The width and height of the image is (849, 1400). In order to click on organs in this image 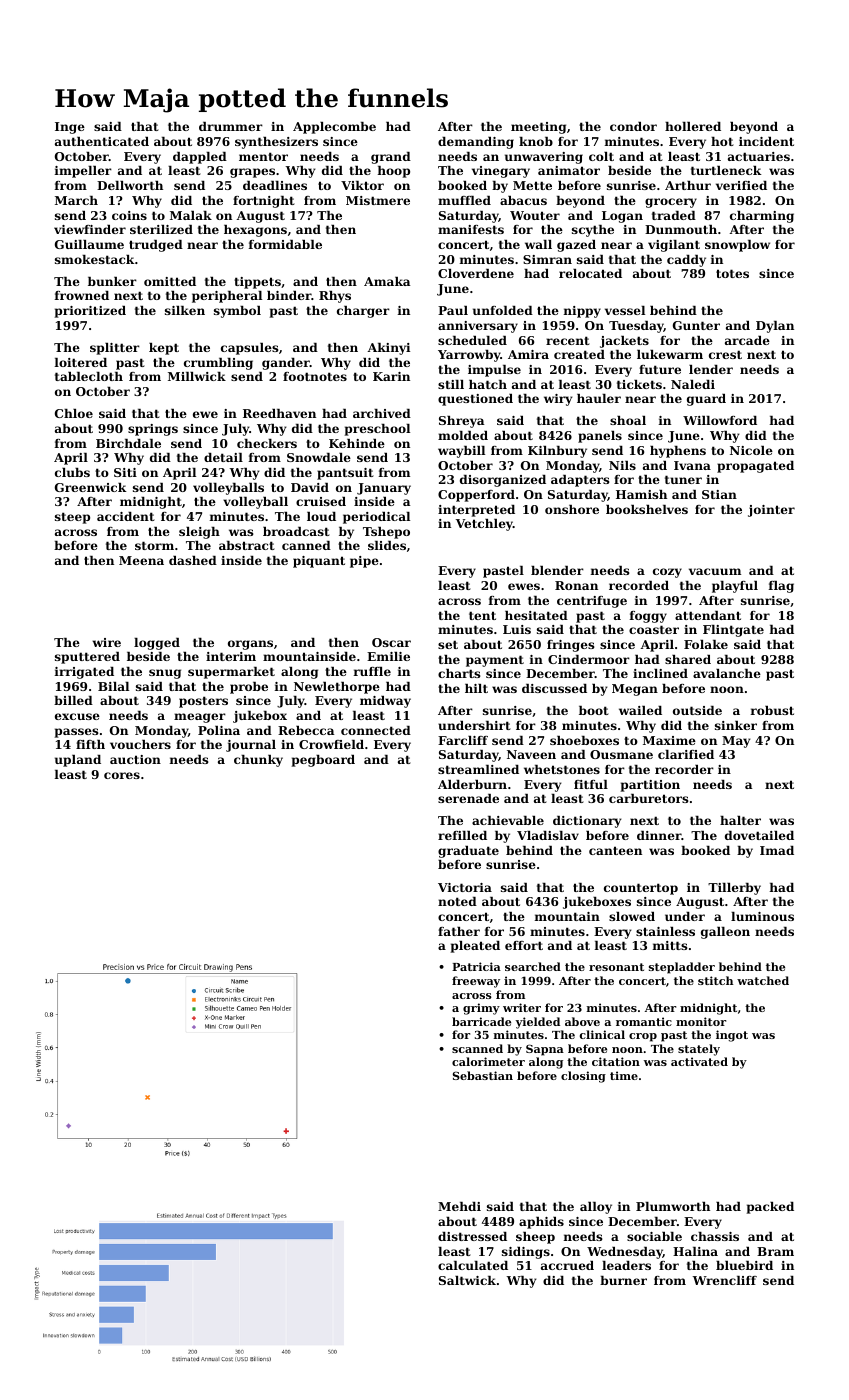, I will do `click(250, 645)`.
